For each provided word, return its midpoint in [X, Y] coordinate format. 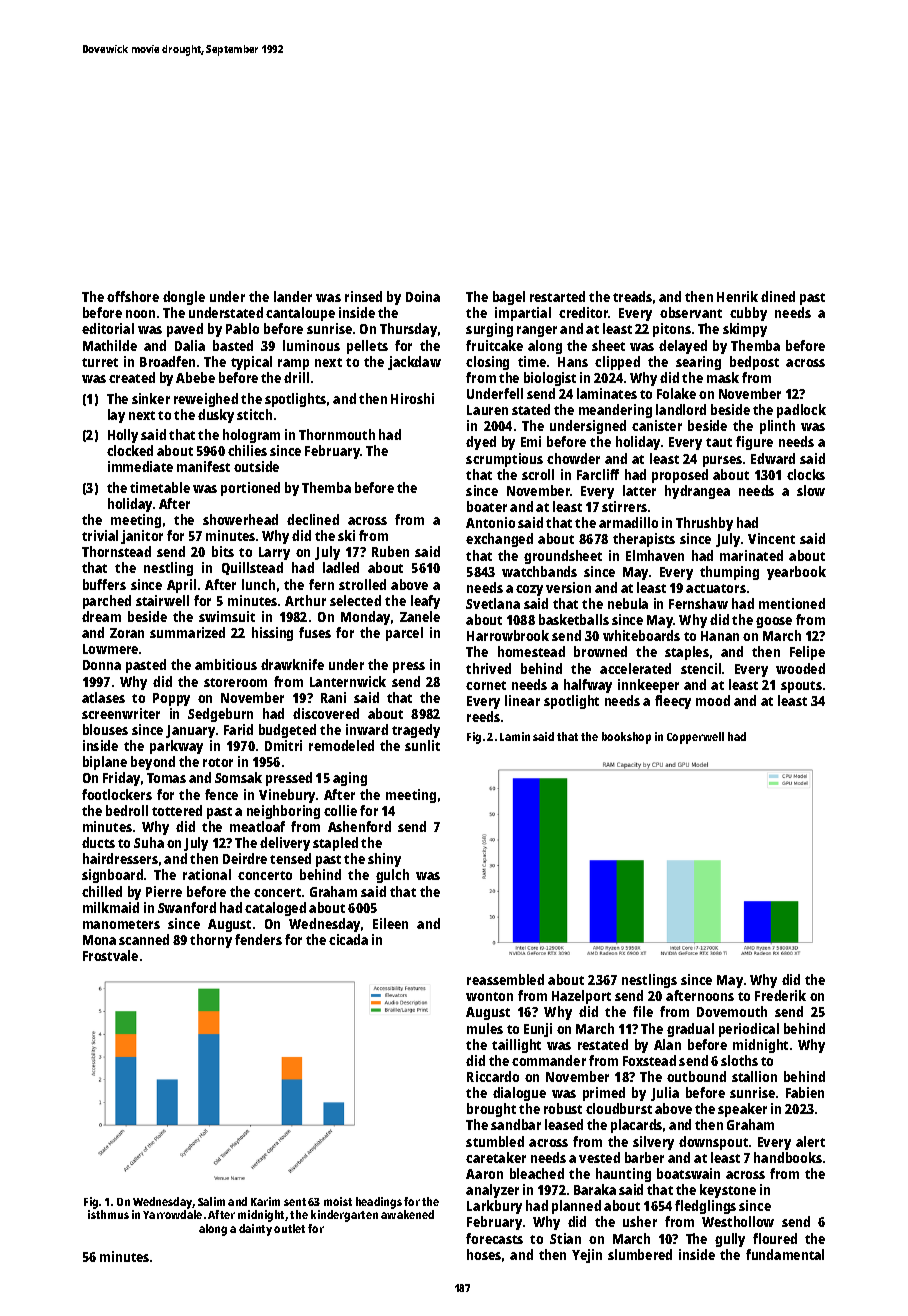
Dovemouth [732, 1011]
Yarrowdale [172, 1214]
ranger [537, 331]
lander [293, 296]
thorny [211, 941]
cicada [348, 939]
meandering [615, 411]
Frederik [780, 995]
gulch [392, 876]
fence [221, 794]
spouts [801, 687]
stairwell [162, 600]
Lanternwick [348, 681]
